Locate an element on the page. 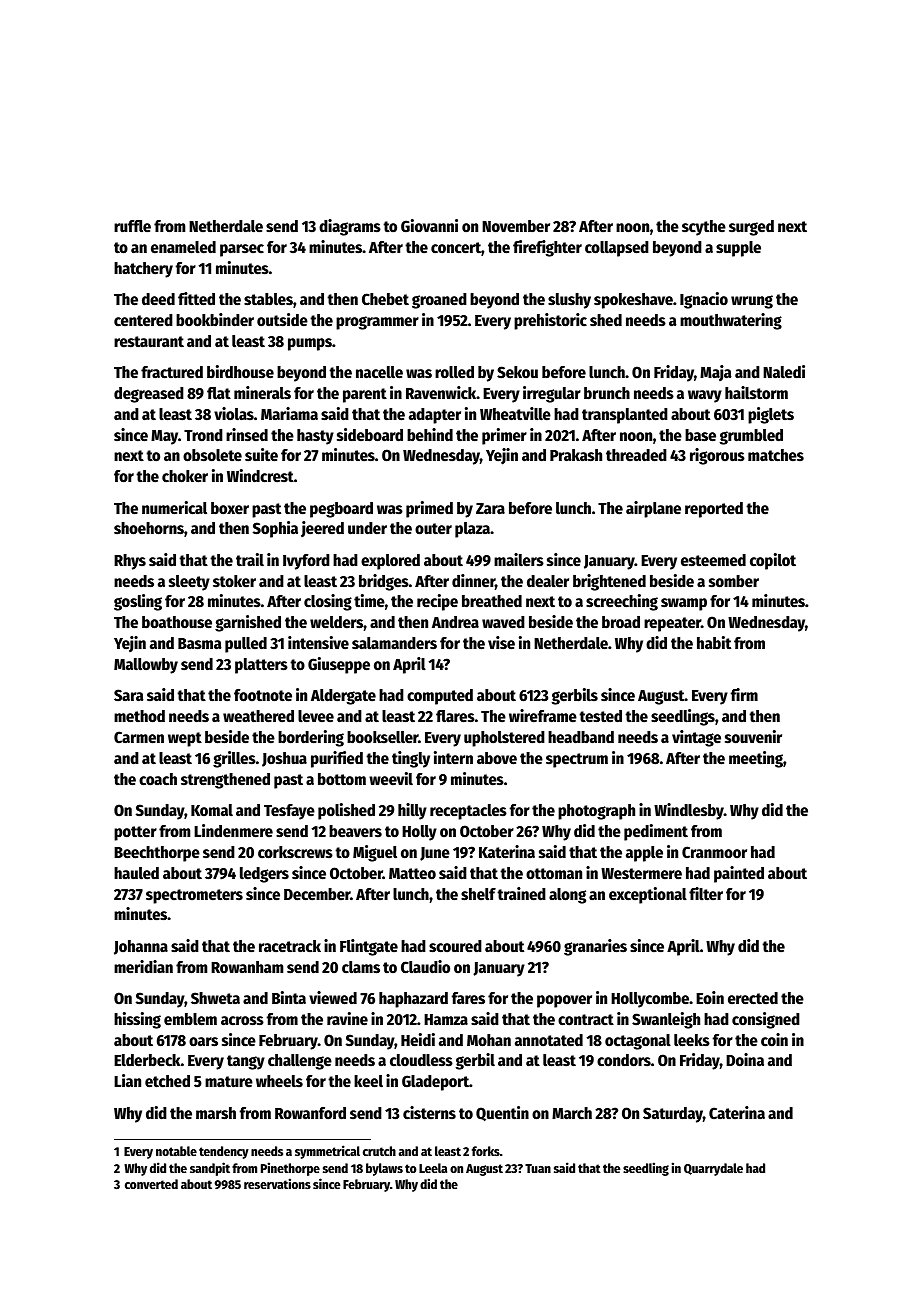 This page has height=1308, width=924. primed is located at coordinates (429, 509).
